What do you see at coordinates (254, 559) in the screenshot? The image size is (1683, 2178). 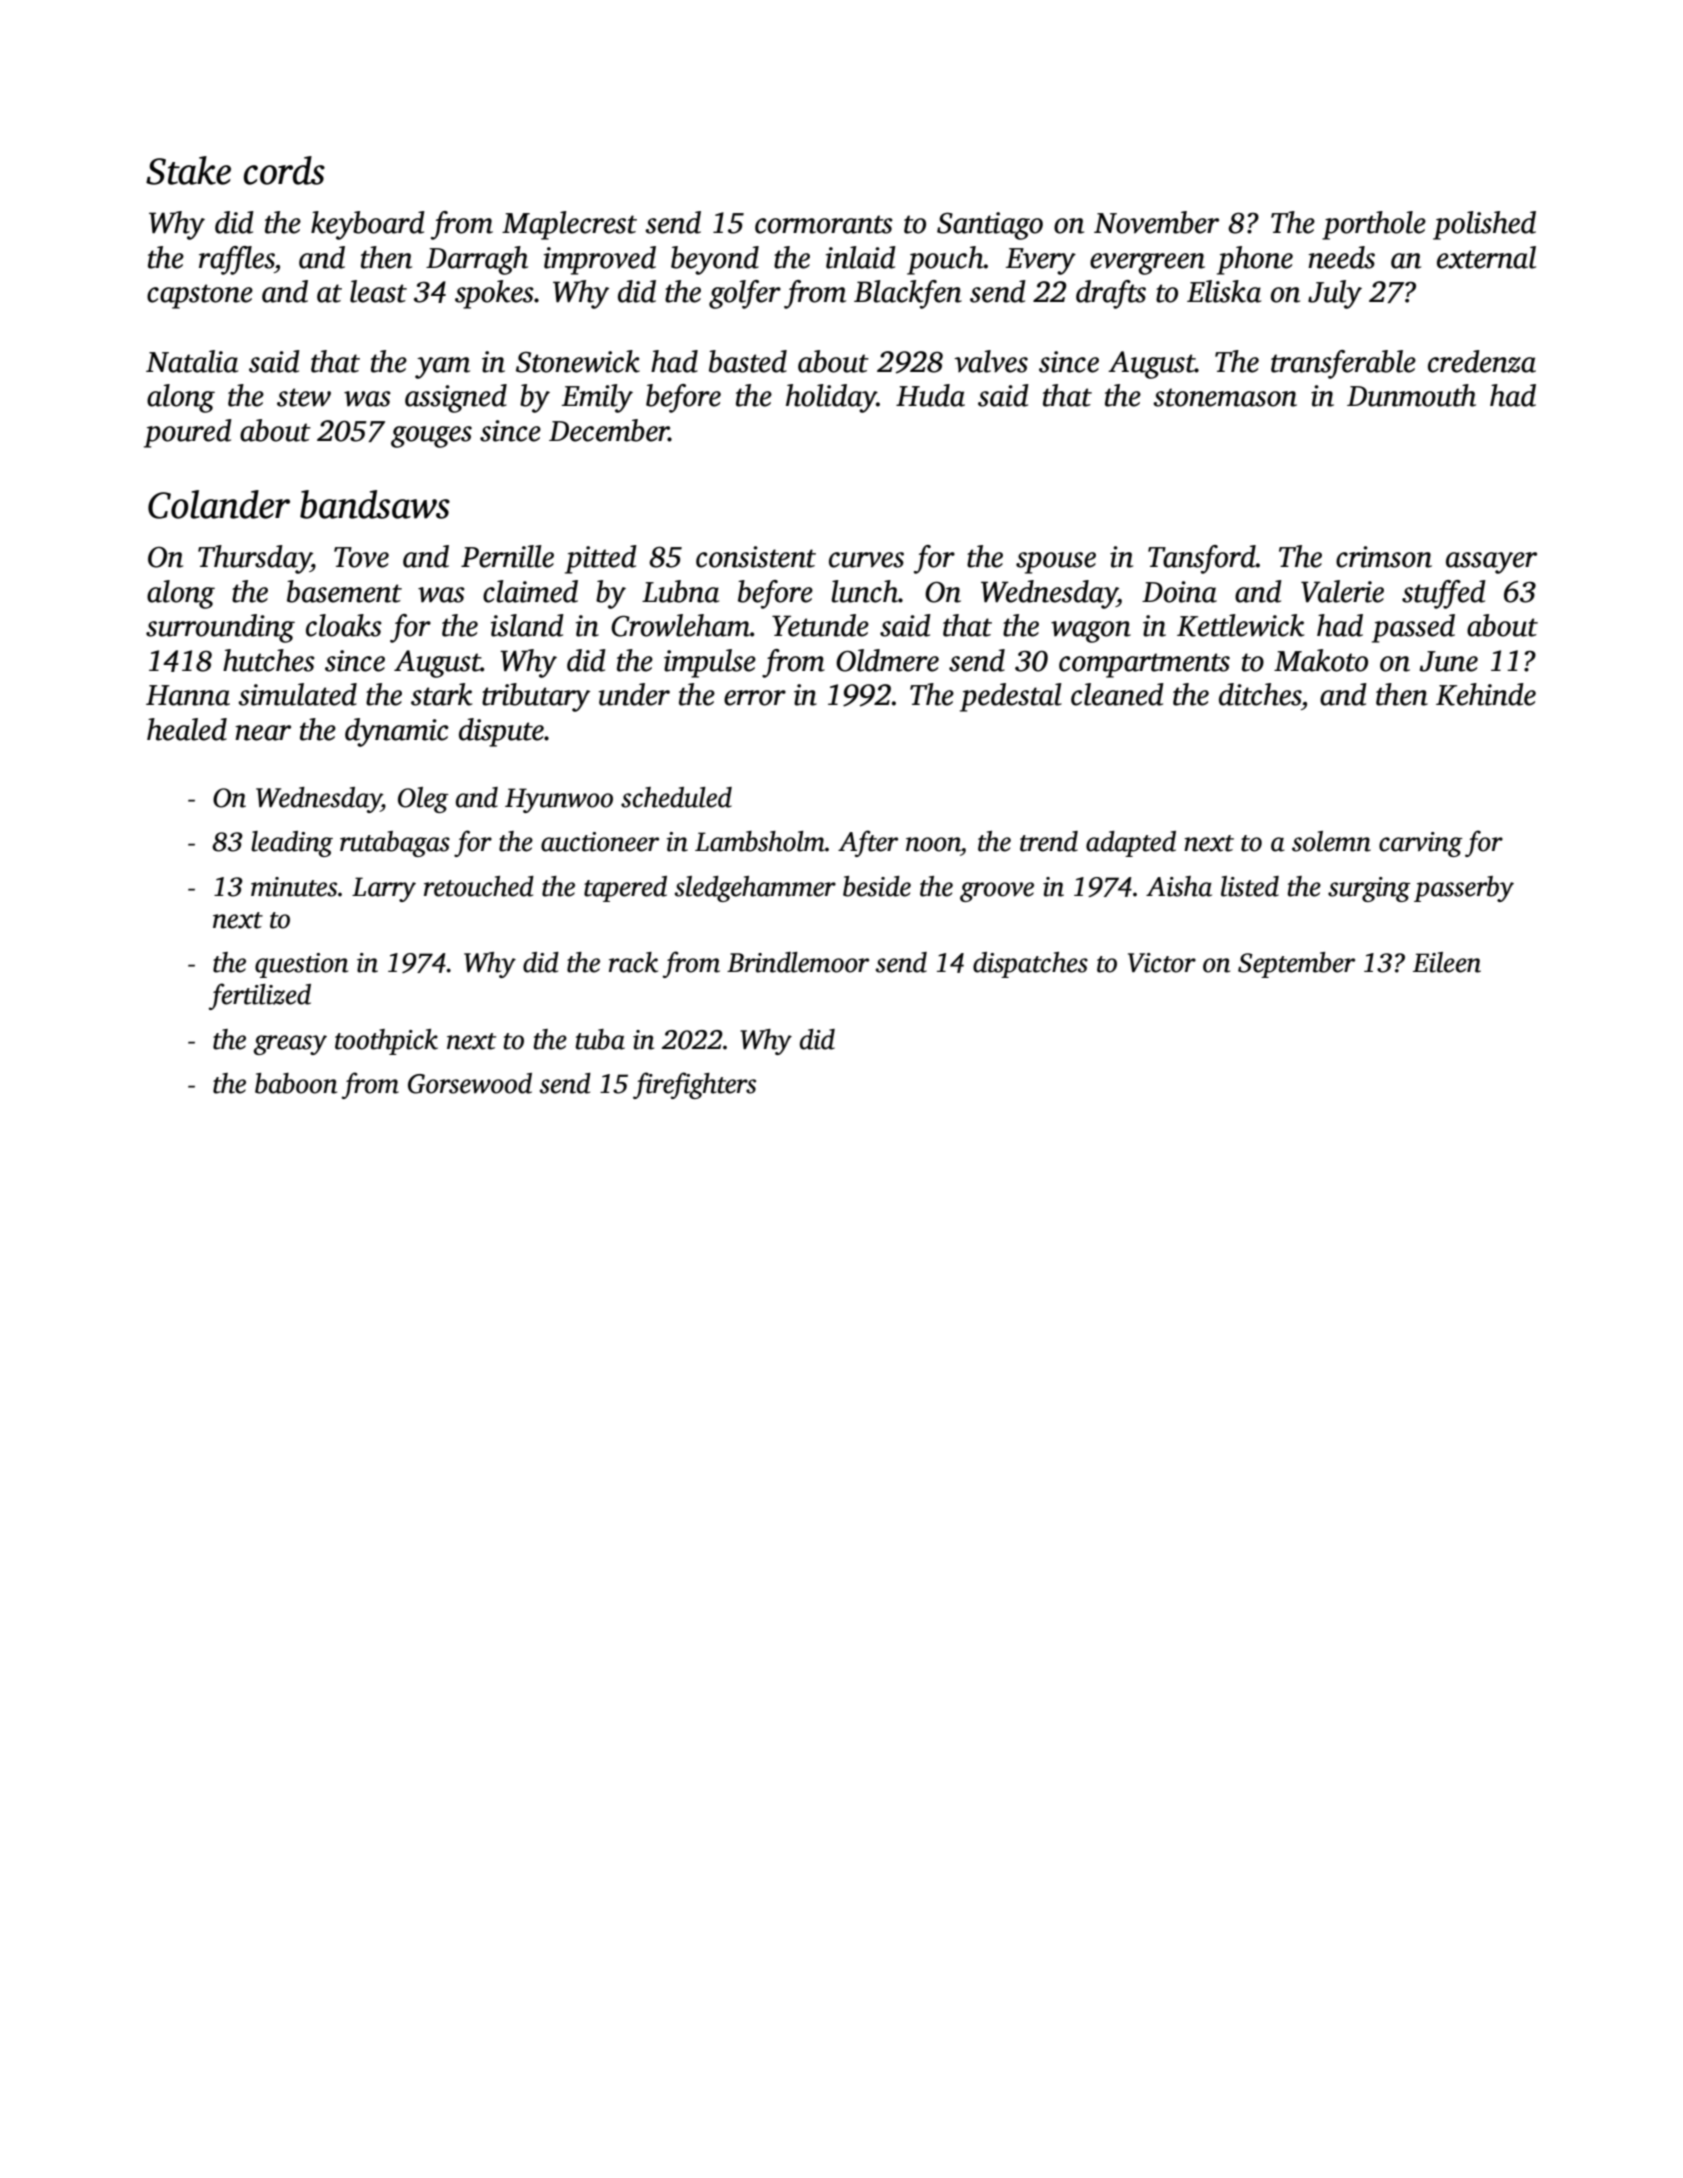 I see `Thursday` at bounding box center [254, 559].
